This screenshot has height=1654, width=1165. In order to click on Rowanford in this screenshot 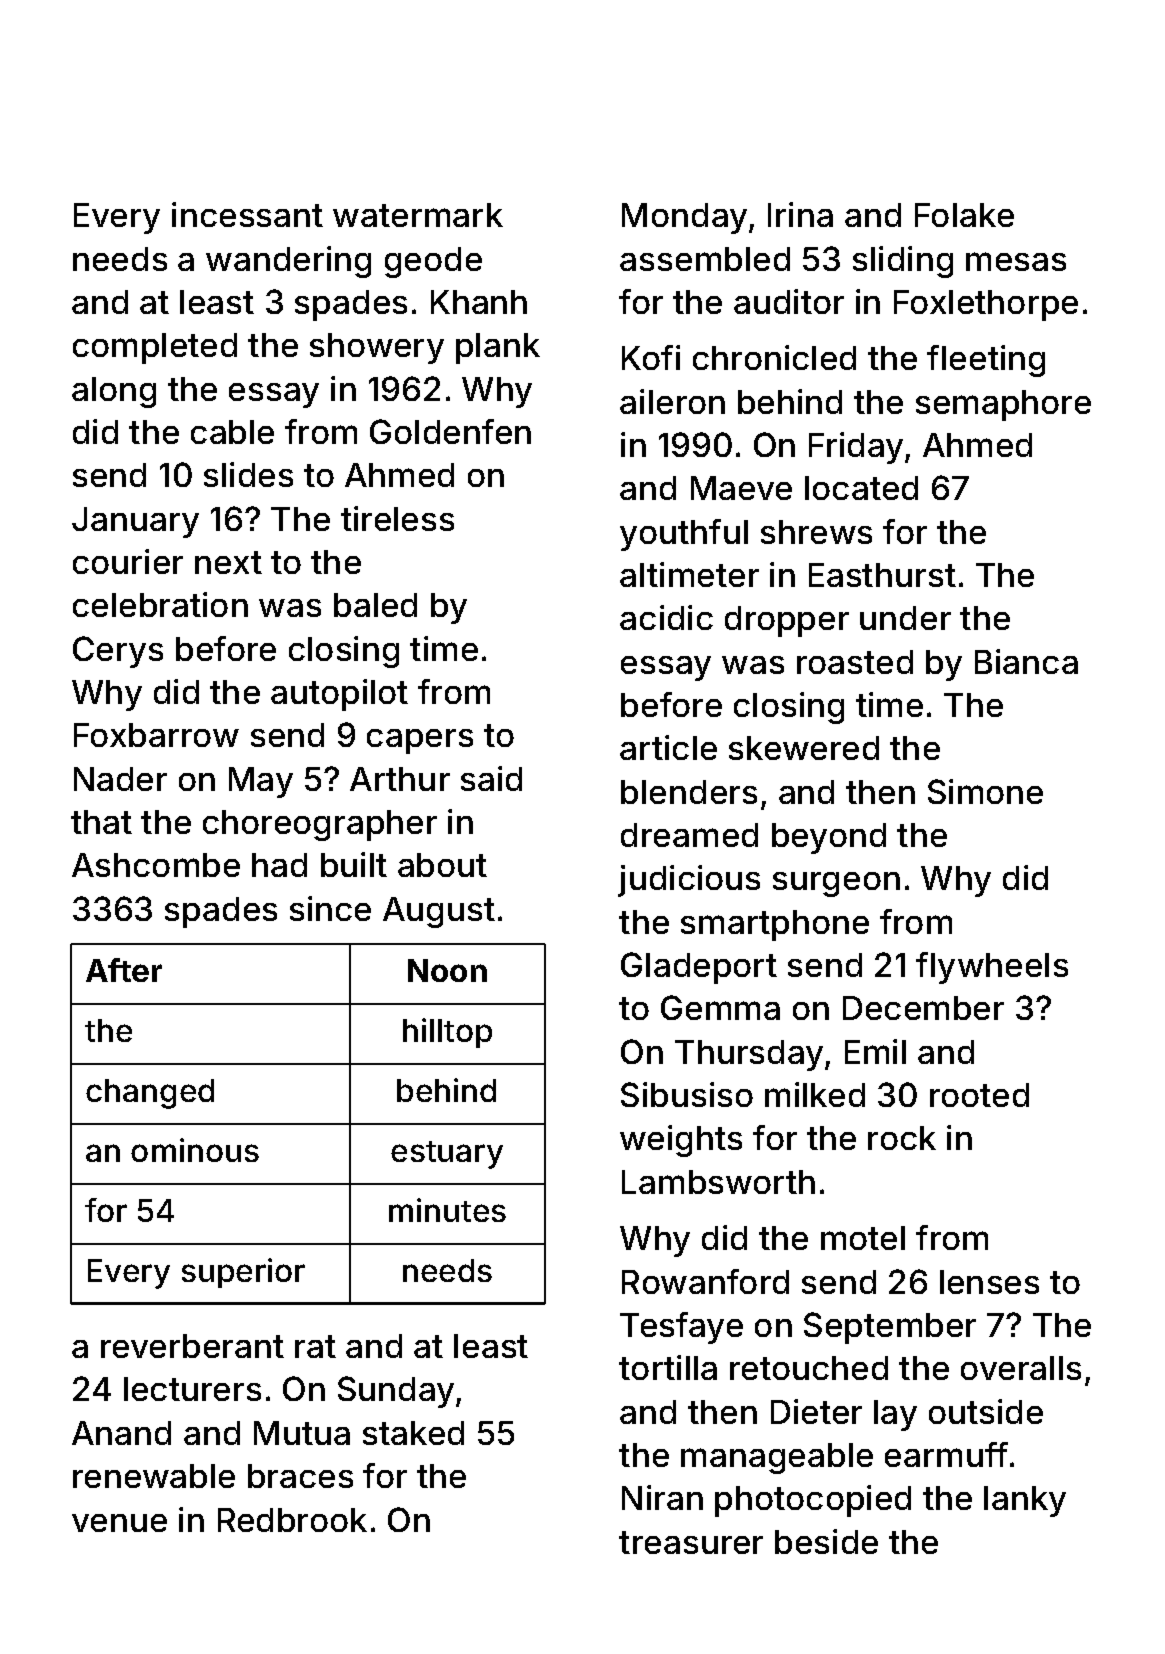, I will do `click(705, 1281)`.
